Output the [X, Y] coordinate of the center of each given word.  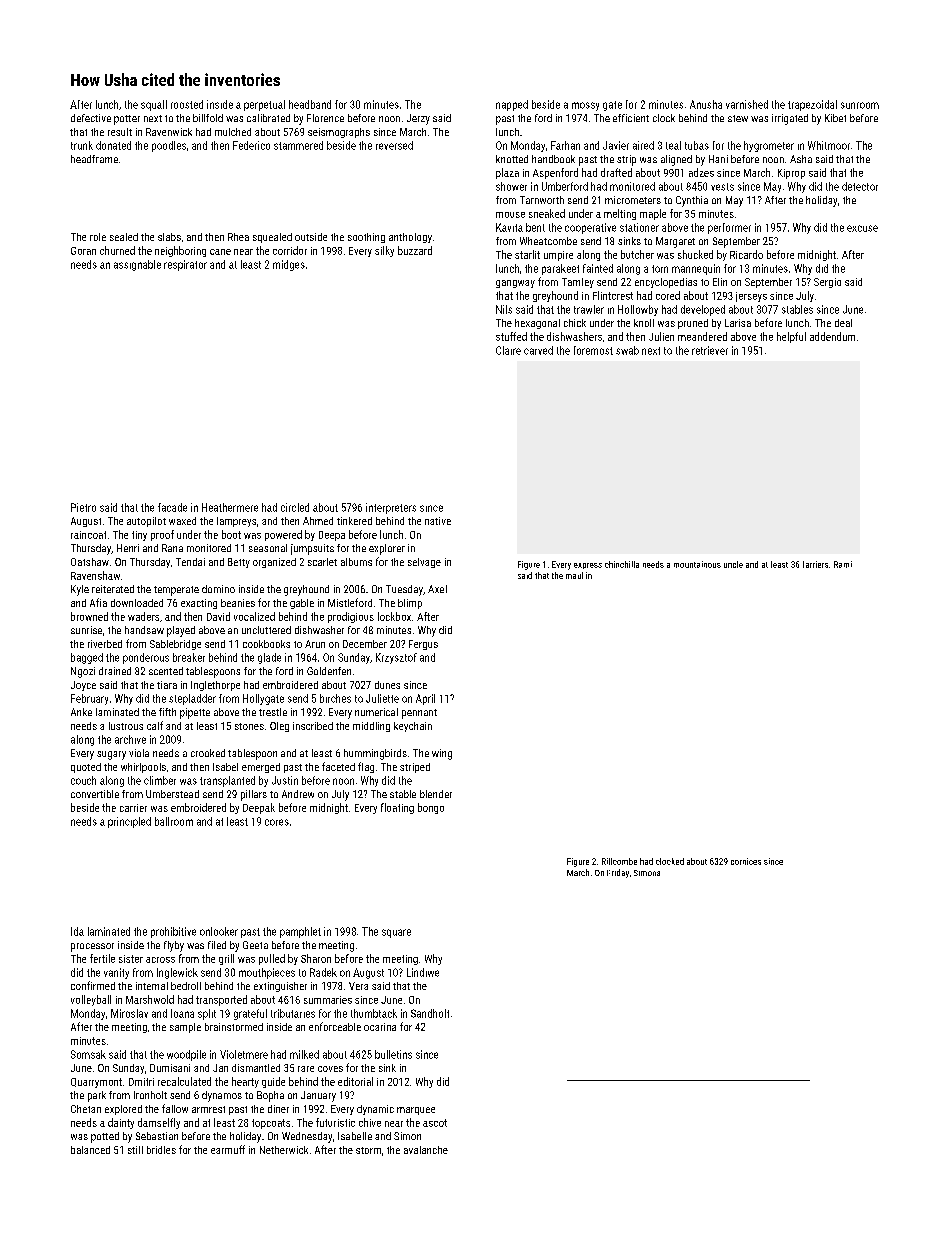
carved [538, 350]
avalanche [426, 1150]
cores [277, 822]
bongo [431, 808]
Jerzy [418, 119]
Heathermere [230, 507]
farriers [815, 564]
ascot [435, 1123]
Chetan [86, 1109]
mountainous [697, 564]
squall [154, 105]
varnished [747, 104]
